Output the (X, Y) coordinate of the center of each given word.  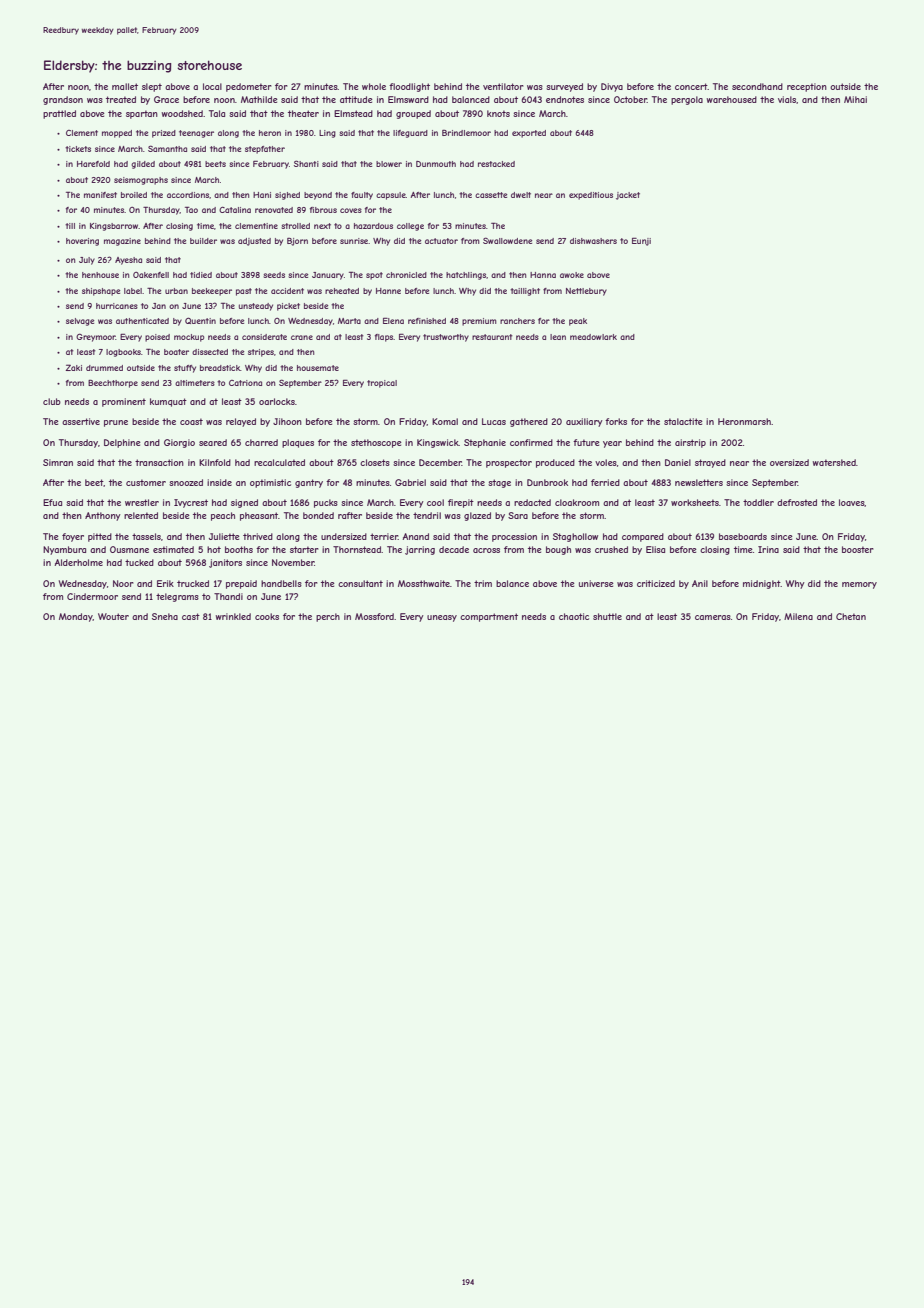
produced (555, 463)
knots (498, 113)
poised (157, 338)
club (52, 401)
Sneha (165, 616)
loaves (852, 503)
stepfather (265, 150)
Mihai (855, 99)
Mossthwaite (424, 583)
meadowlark (593, 337)
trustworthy (446, 338)
